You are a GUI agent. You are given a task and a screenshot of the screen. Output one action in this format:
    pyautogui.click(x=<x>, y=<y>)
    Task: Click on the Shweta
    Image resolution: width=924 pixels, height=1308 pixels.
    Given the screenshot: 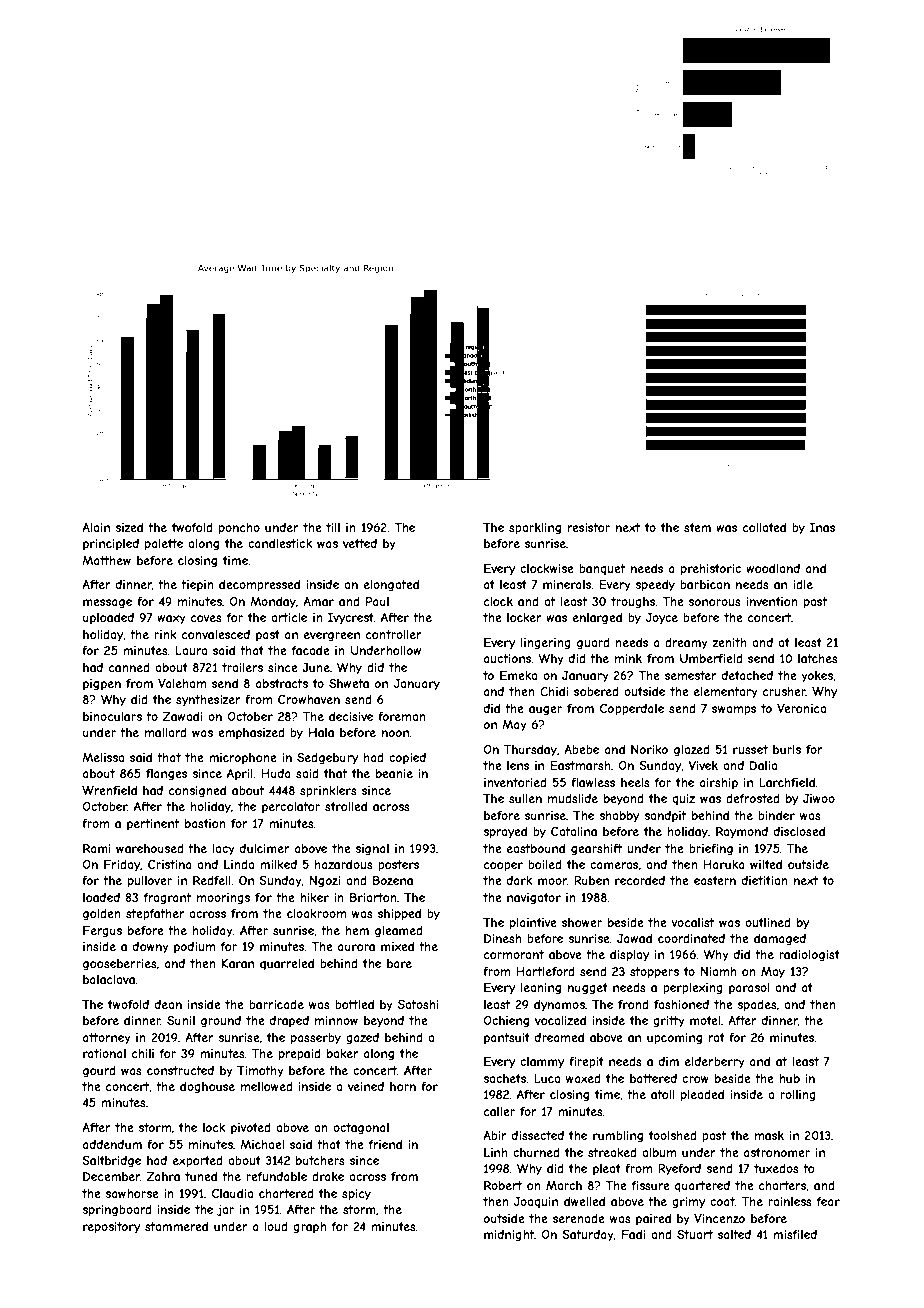 What is the action you would take?
    pyautogui.click(x=349, y=683)
